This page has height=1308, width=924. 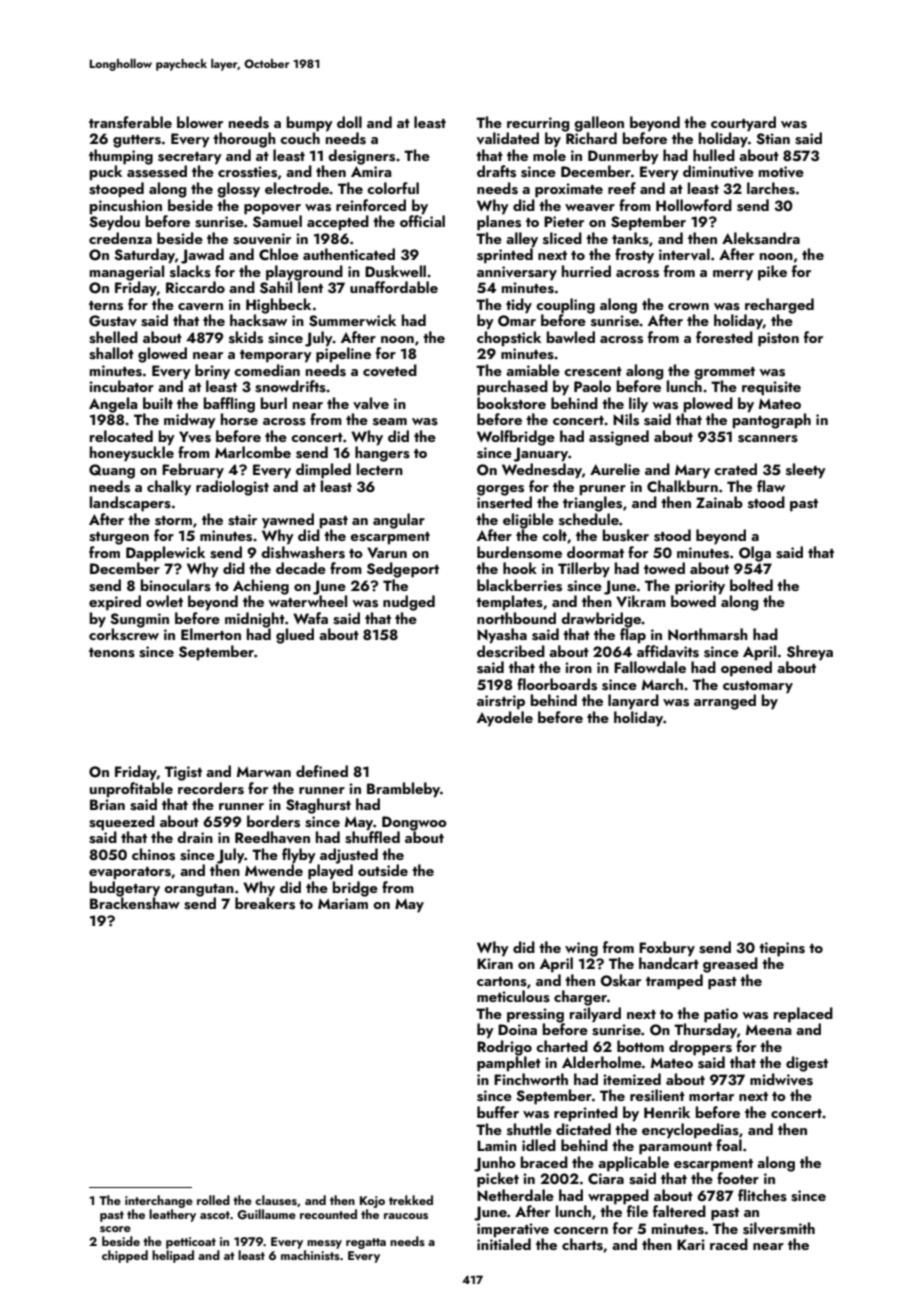 I want to click on helipad, so click(x=173, y=1256).
